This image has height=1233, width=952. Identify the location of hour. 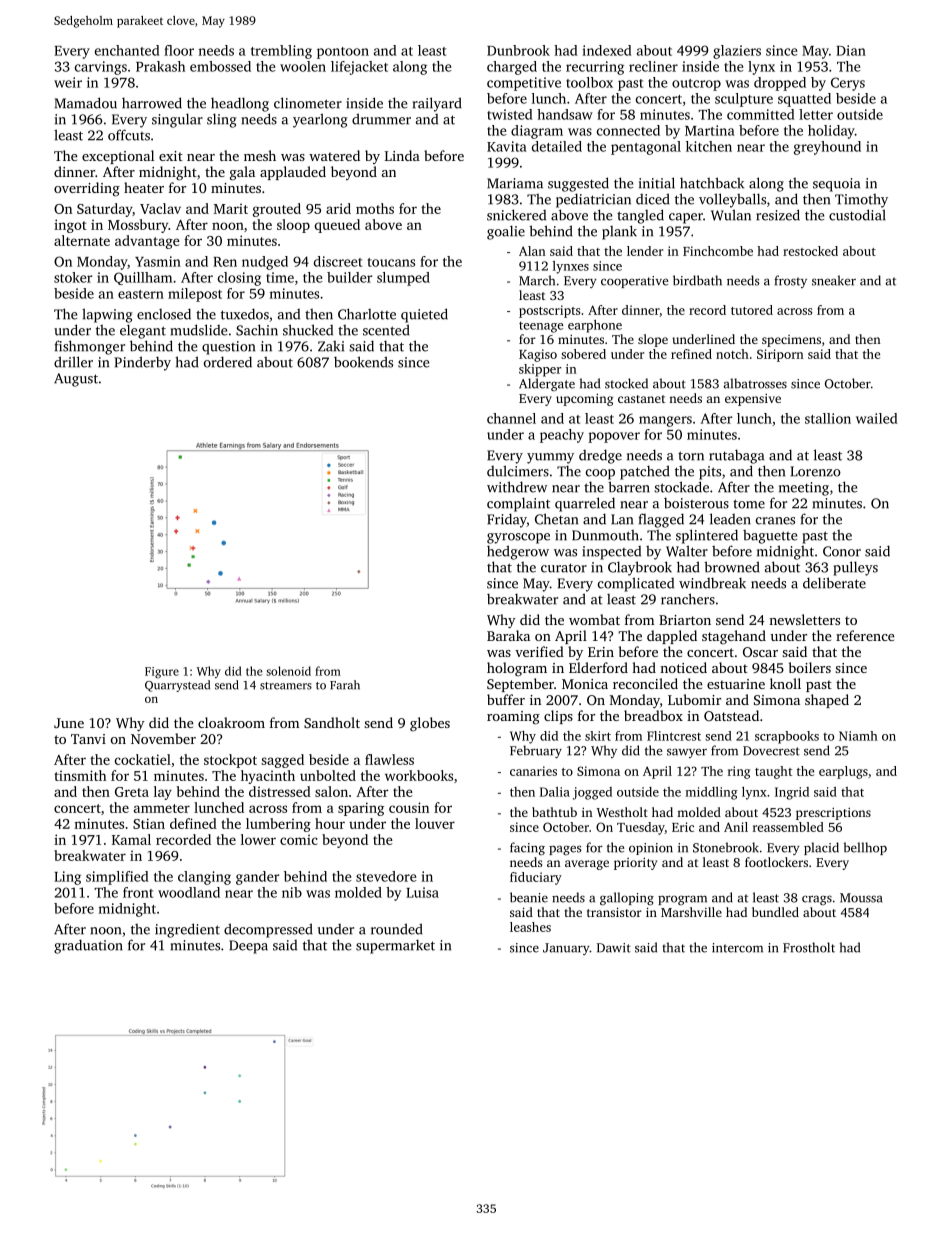
(330, 823).
